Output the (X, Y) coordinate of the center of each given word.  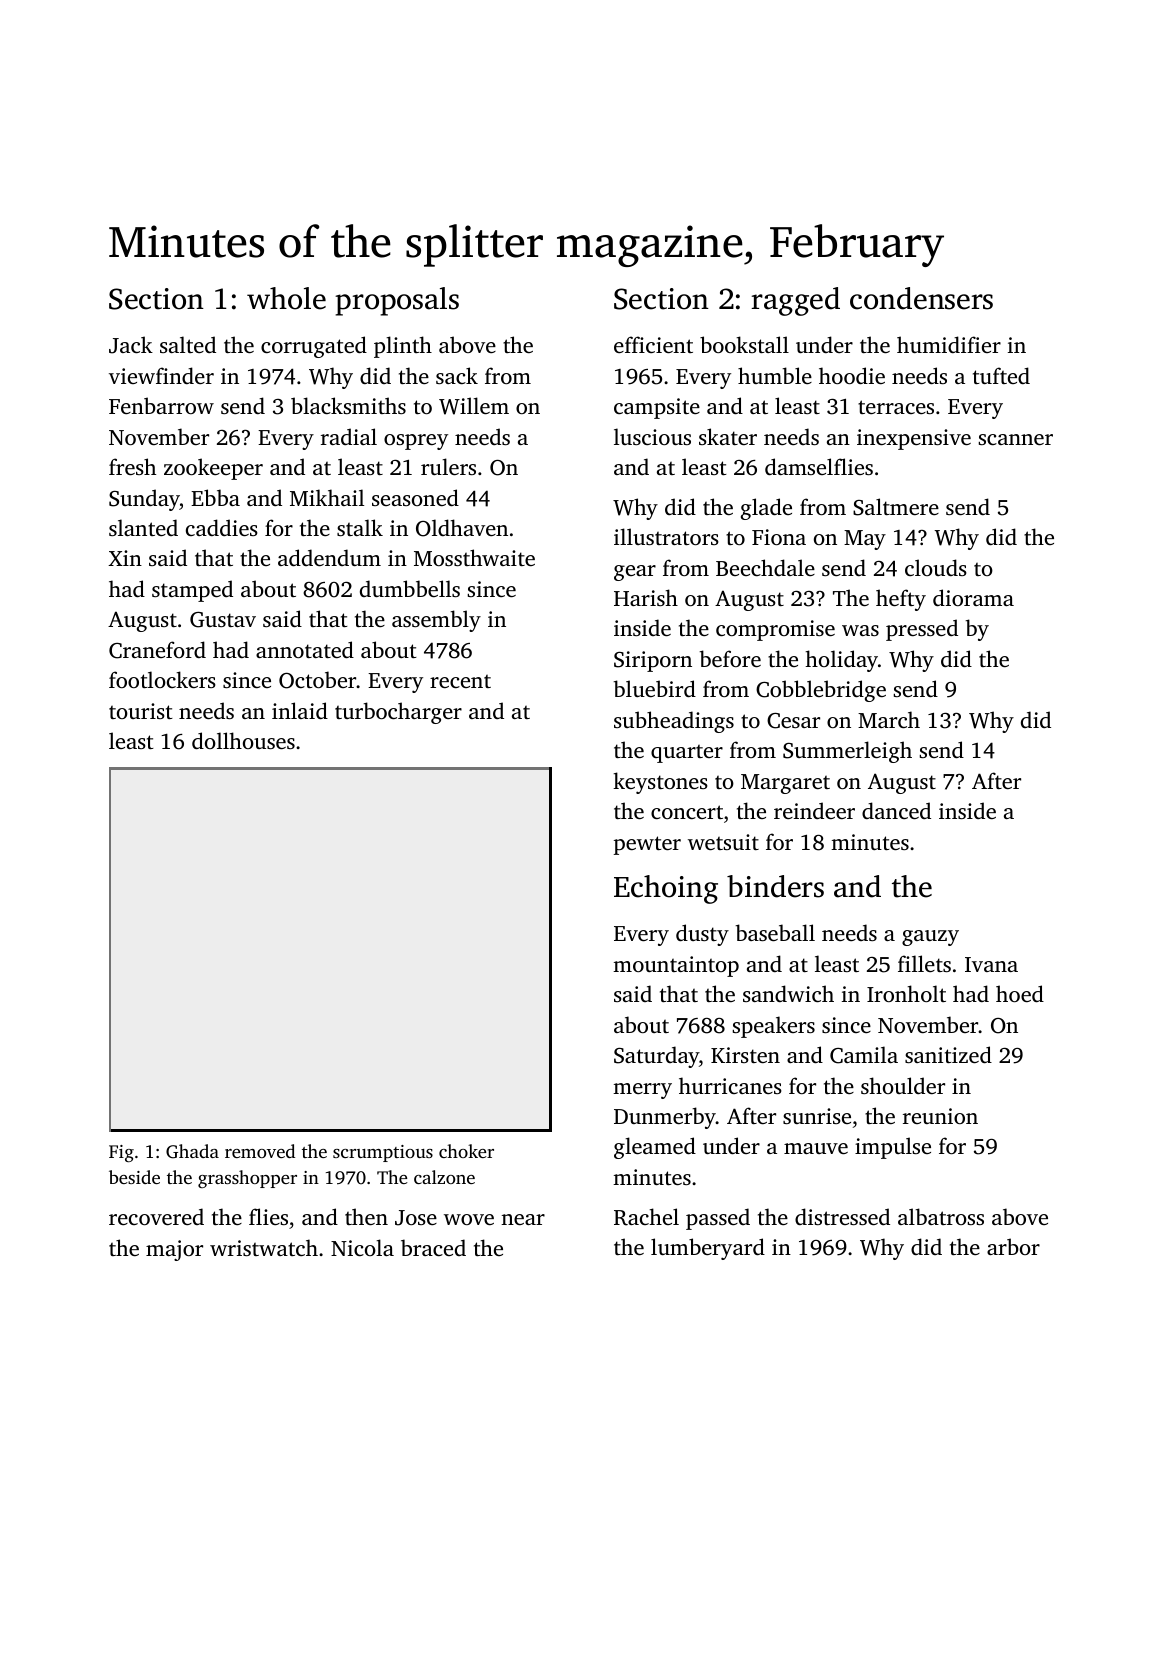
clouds (936, 567)
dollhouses (243, 740)
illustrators (666, 536)
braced (433, 1247)
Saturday (656, 1057)
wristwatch (264, 1247)
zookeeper (213, 469)
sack (457, 375)
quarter (687, 754)
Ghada (192, 1151)
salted (188, 344)
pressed (922, 630)
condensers (921, 298)
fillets (924, 963)
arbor (1013, 1246)
